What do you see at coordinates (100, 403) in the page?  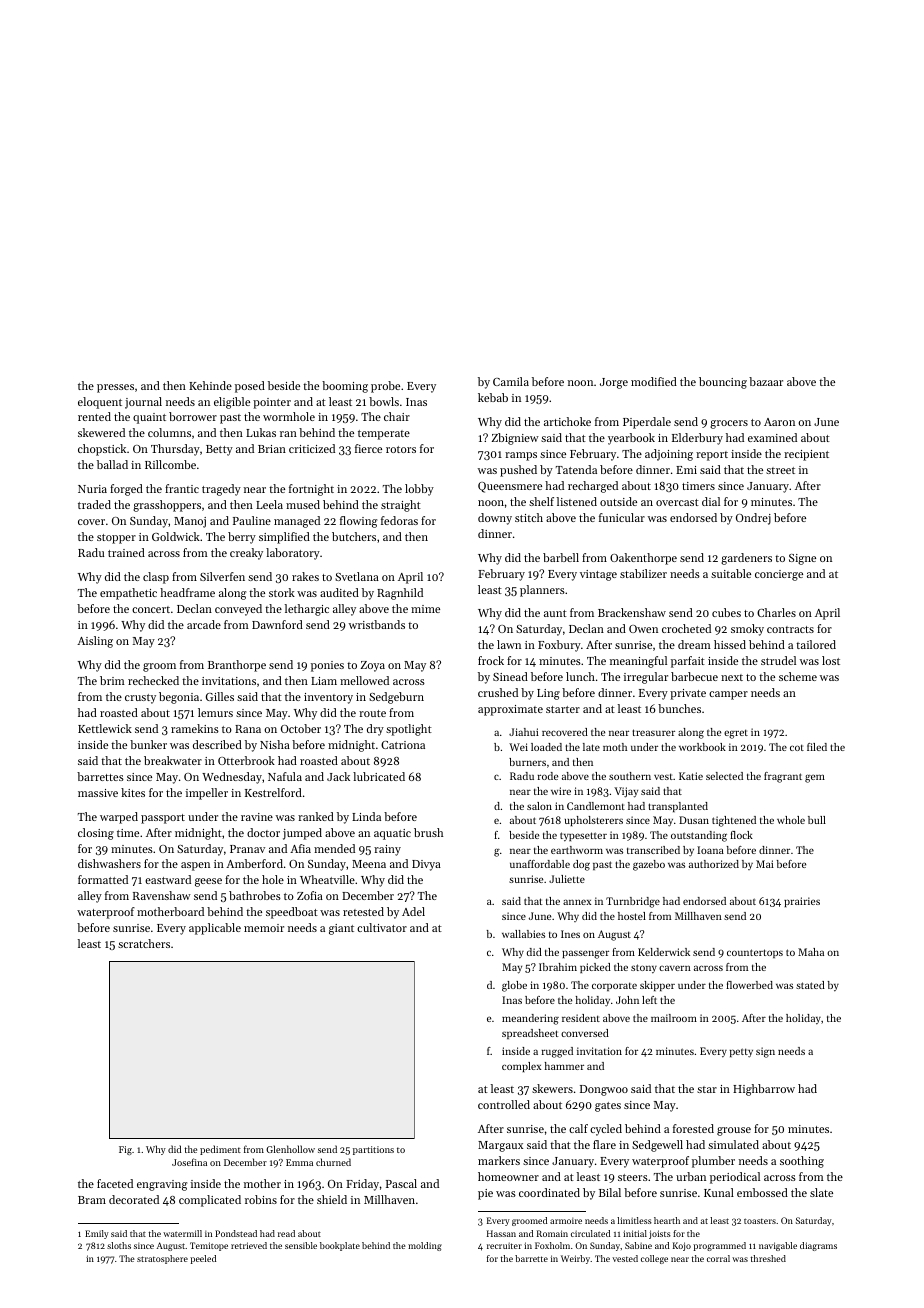 I see `eloquent` at bounding box center [100, 403].
